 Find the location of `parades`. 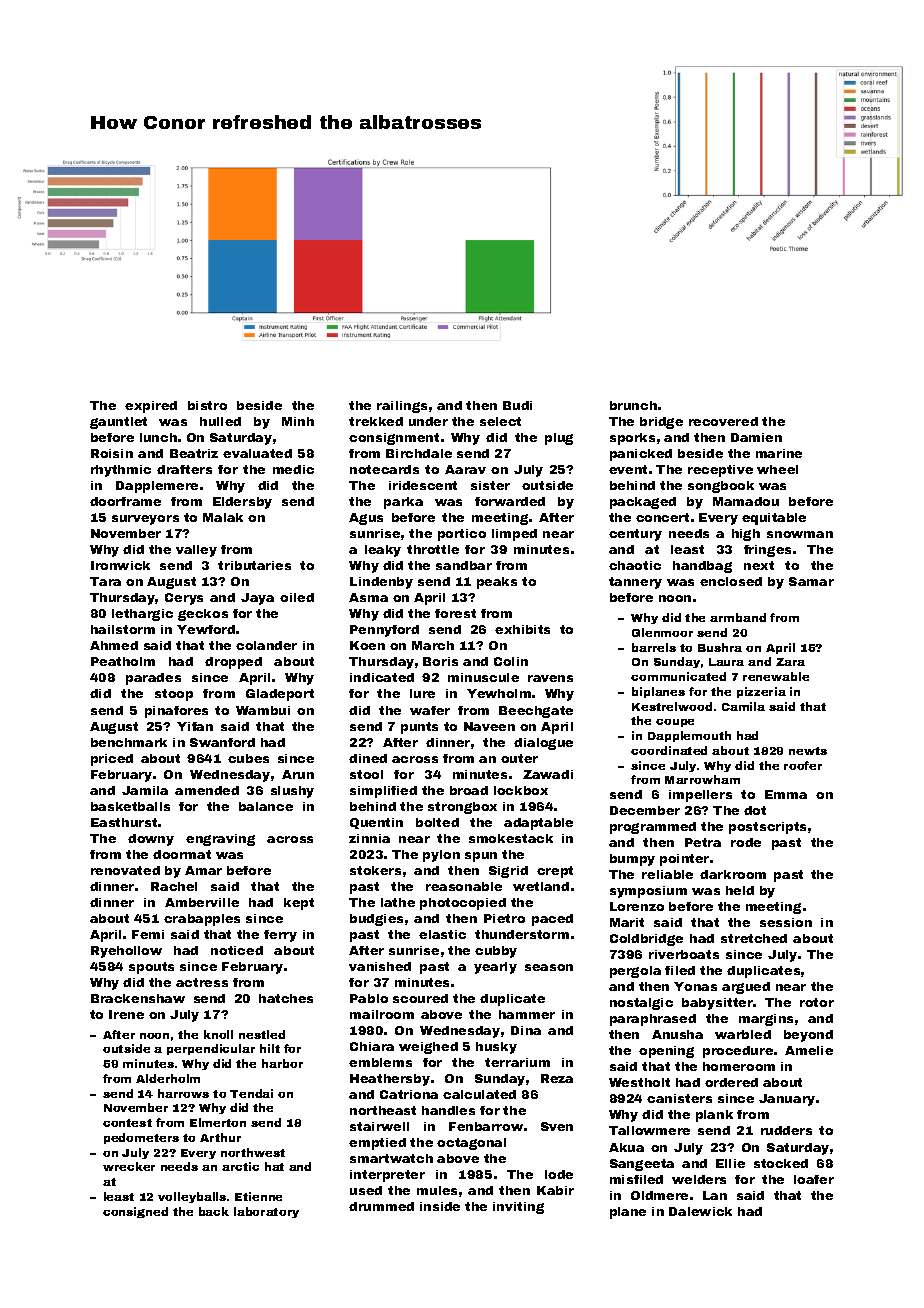

parades is located at coordinates (153, 679).
